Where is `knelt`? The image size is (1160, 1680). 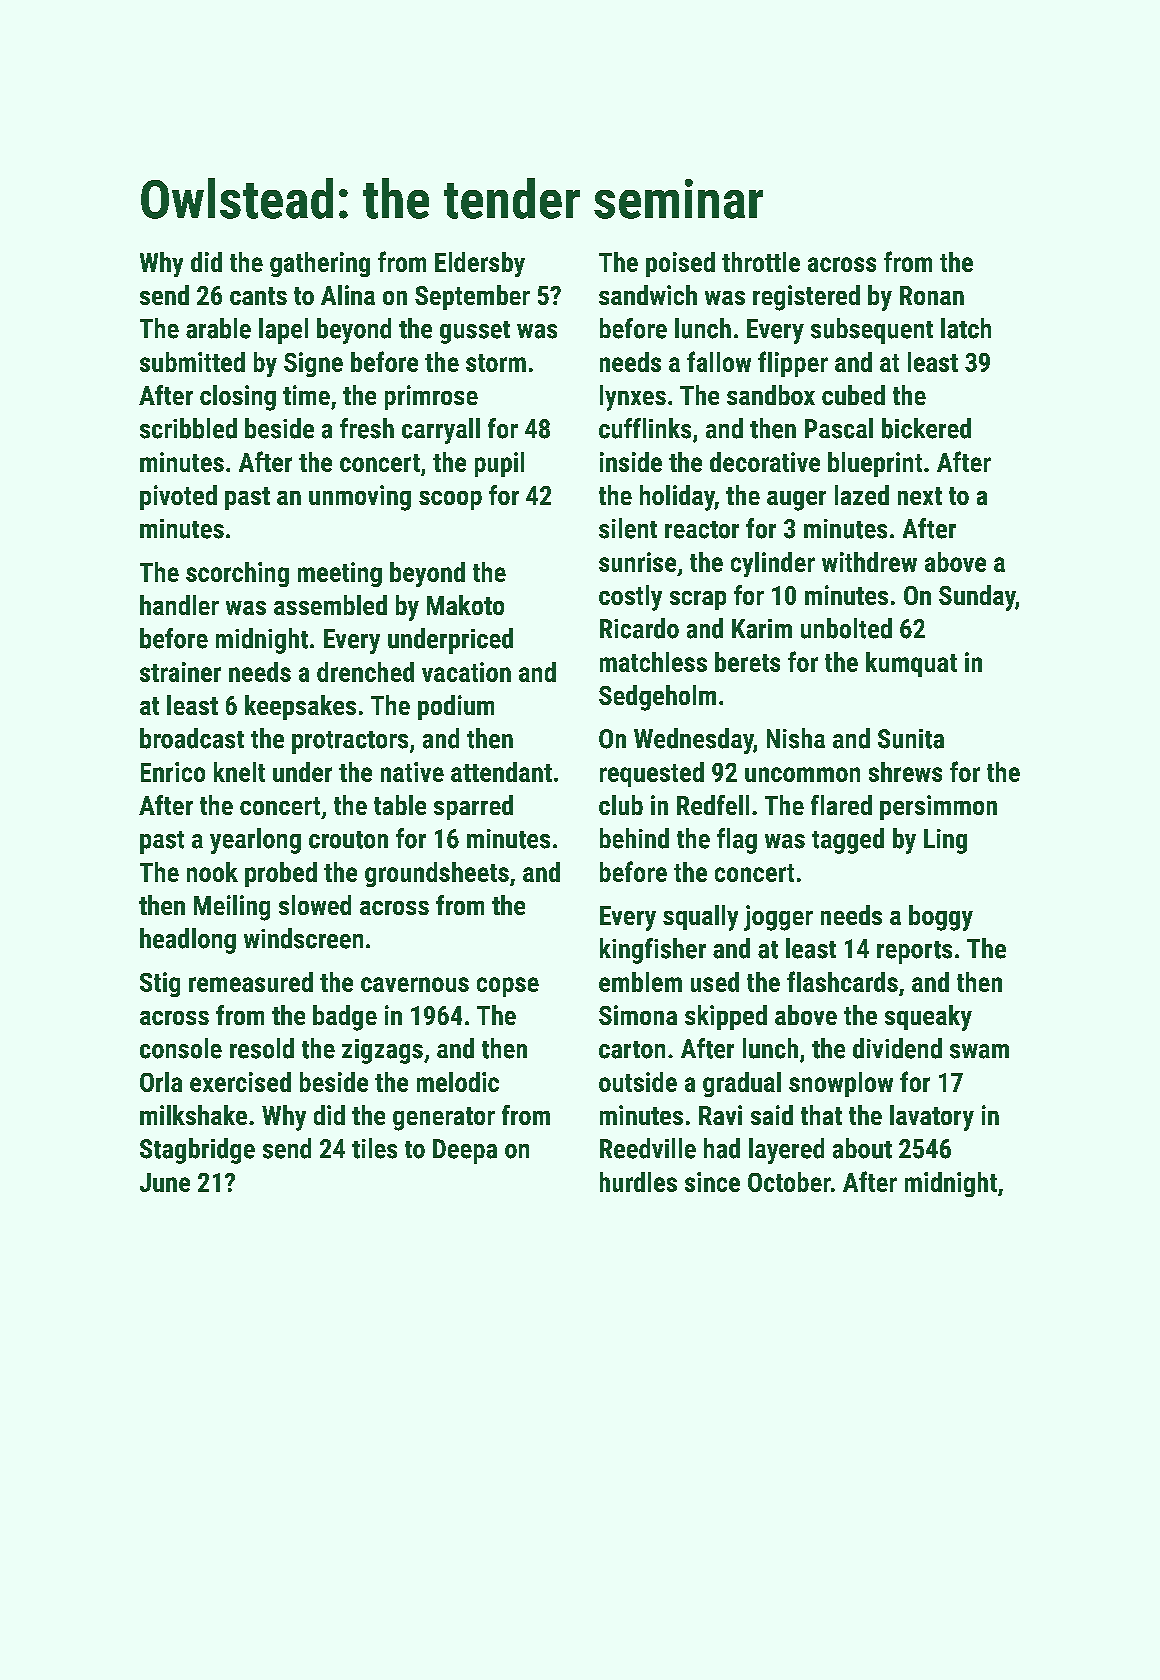
knelt is located at coordinates (239, 772).
